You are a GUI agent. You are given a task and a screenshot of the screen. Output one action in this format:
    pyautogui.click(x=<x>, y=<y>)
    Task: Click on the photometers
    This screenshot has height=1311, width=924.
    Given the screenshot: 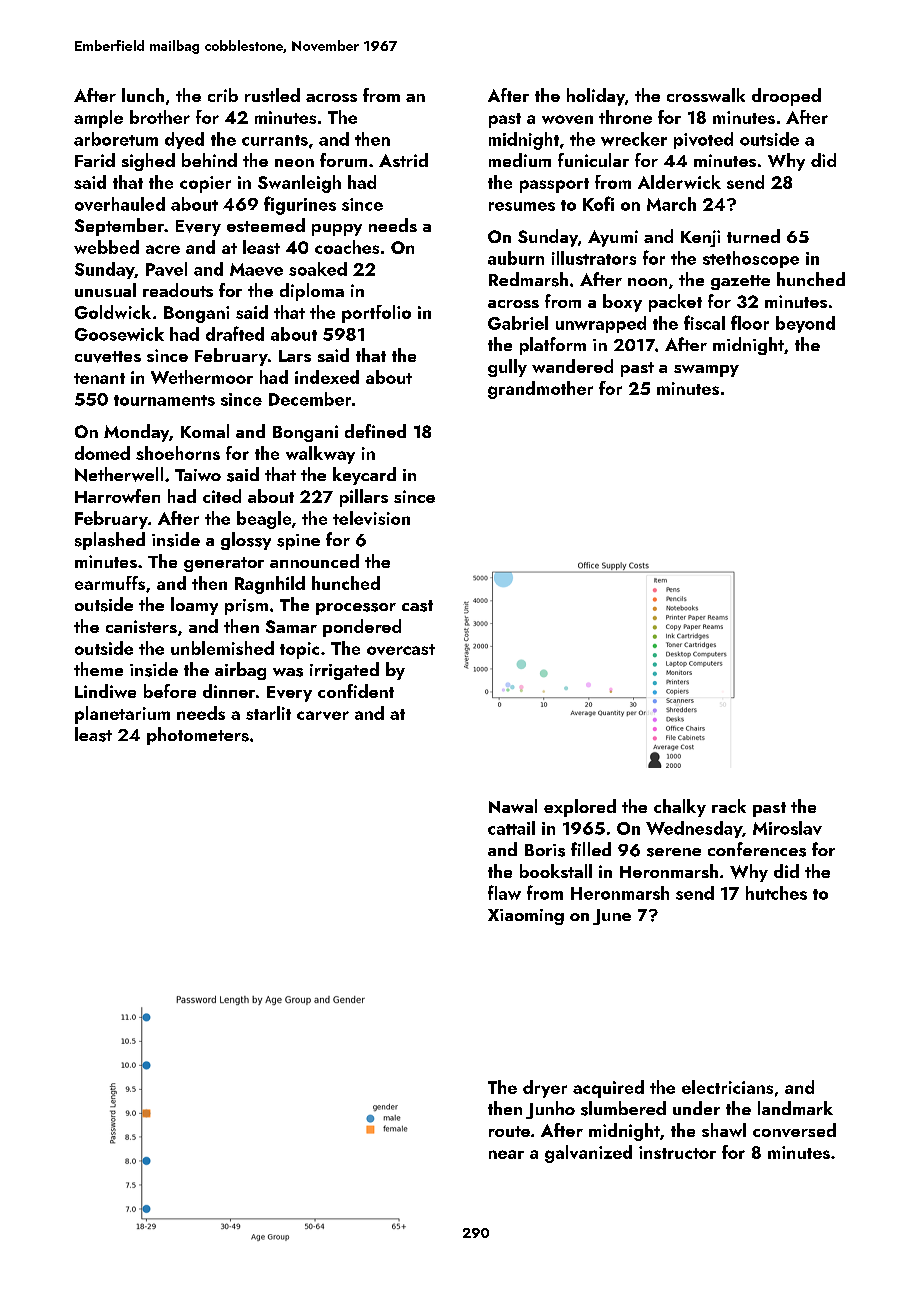 What is the action you would take?
    pyautogui.click(x=198, y=736)
